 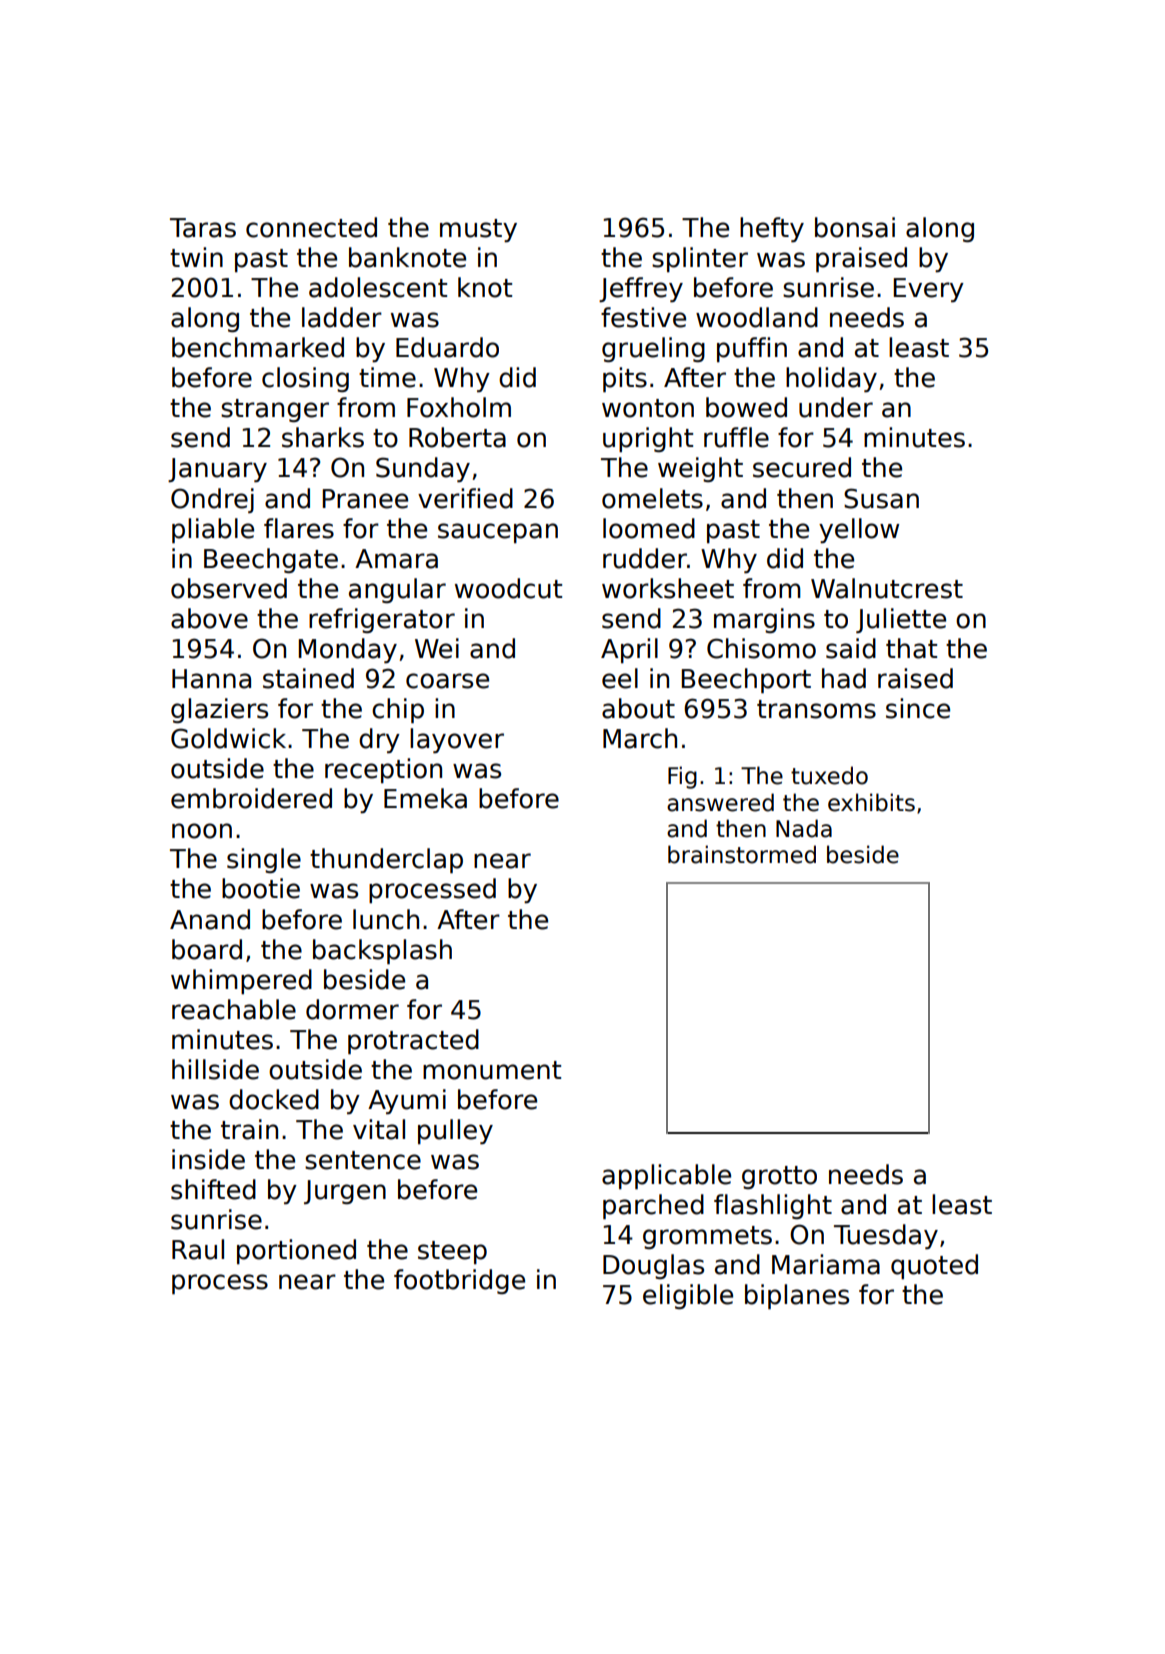 What do you see at coordinates (229, 588) in the screenshot?
I see `observed` at bounding box center [229, 588].
